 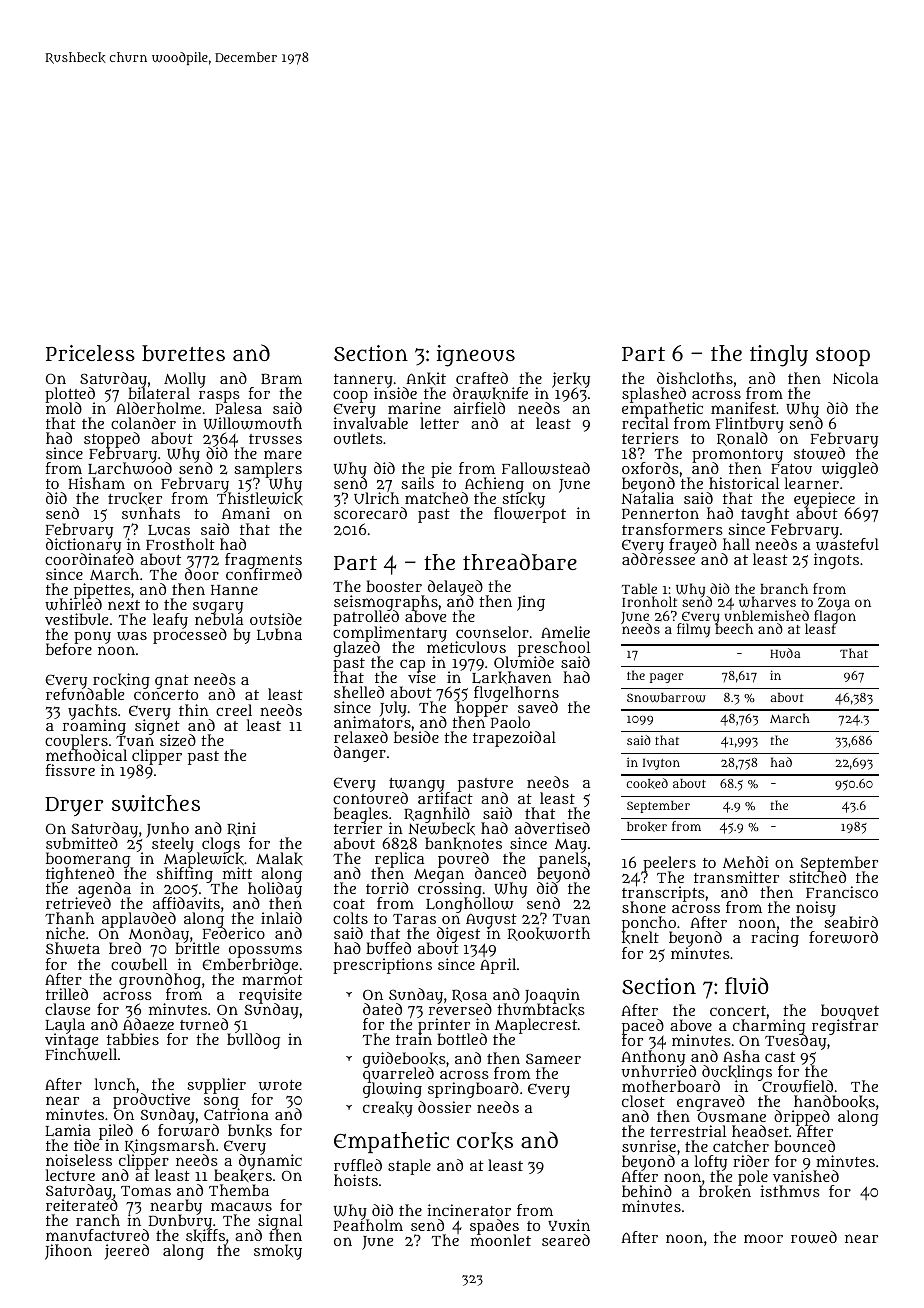 What do you see at coordinates (183, 353) in the screenshot?
I see `burettes` at bounding box center [183, 353].
